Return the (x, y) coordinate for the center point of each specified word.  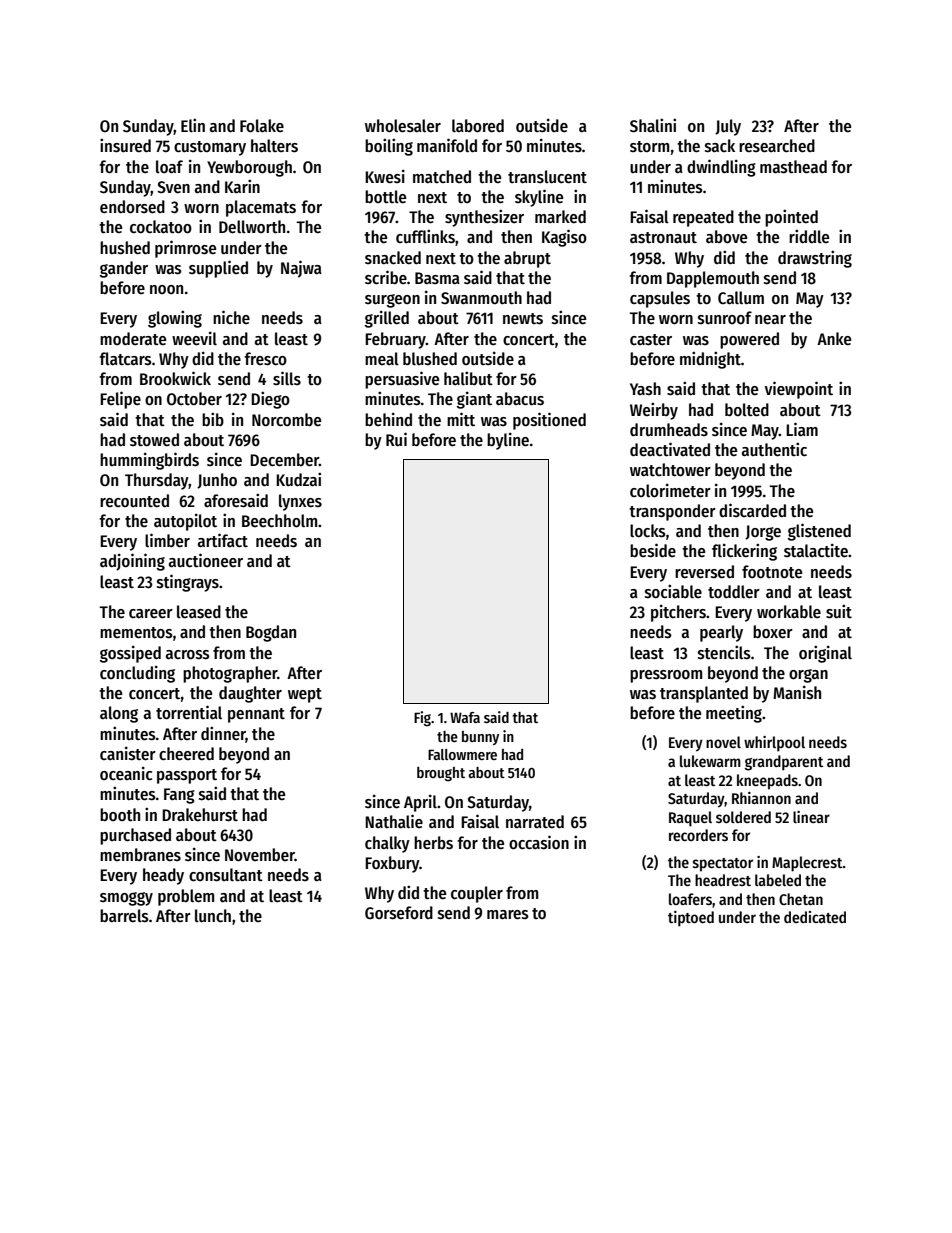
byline (508, 441)
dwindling (721, 168)
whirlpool (774, 744)
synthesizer (484, 218)
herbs (433, 843)
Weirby (654, 411)
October (194, 399)
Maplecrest (807, 864)
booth (120, 815)
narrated (535, 822)
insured (125, 145)
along (119, 714)
